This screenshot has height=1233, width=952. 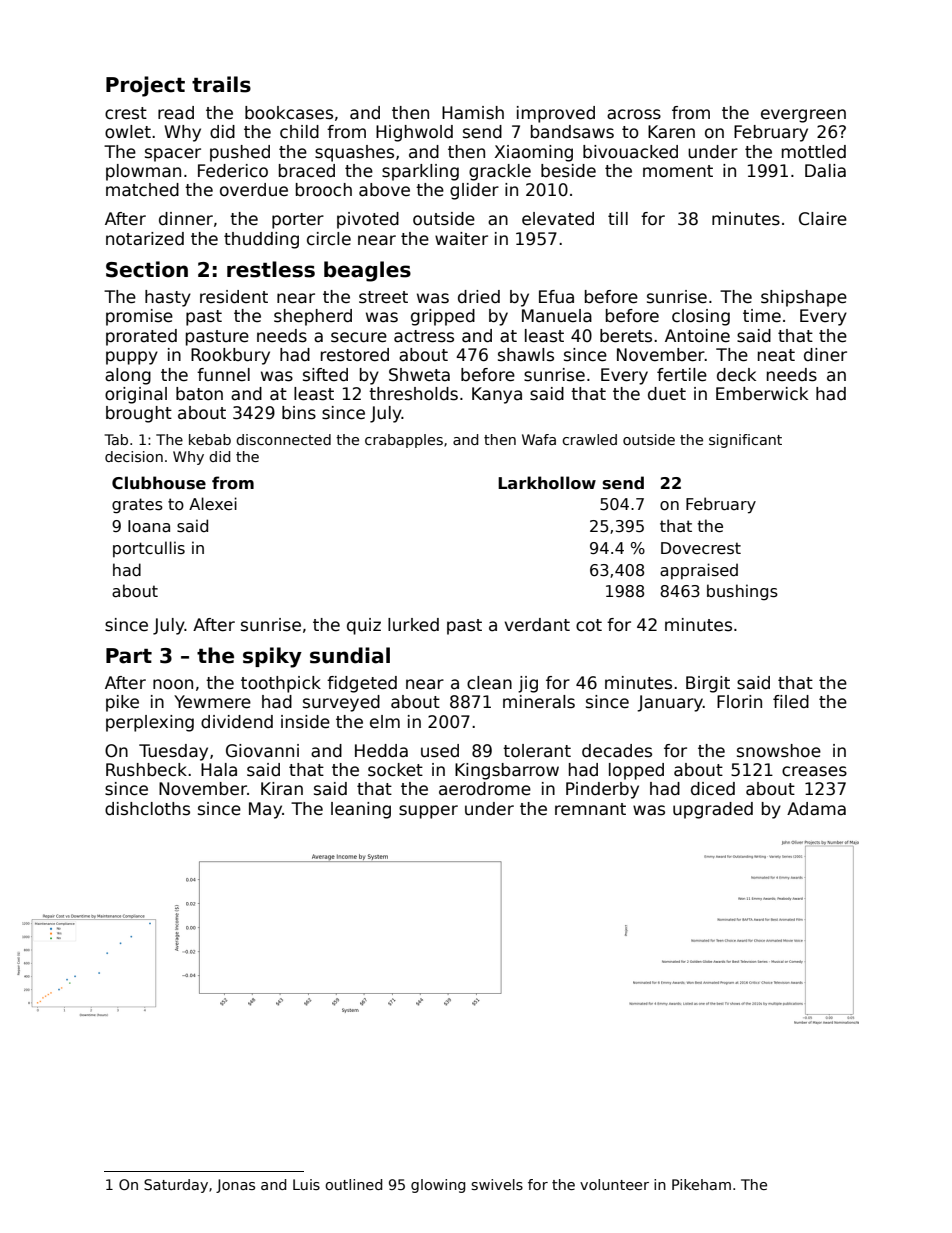 I want to click on Kanya, so click(x=497, y=395).
